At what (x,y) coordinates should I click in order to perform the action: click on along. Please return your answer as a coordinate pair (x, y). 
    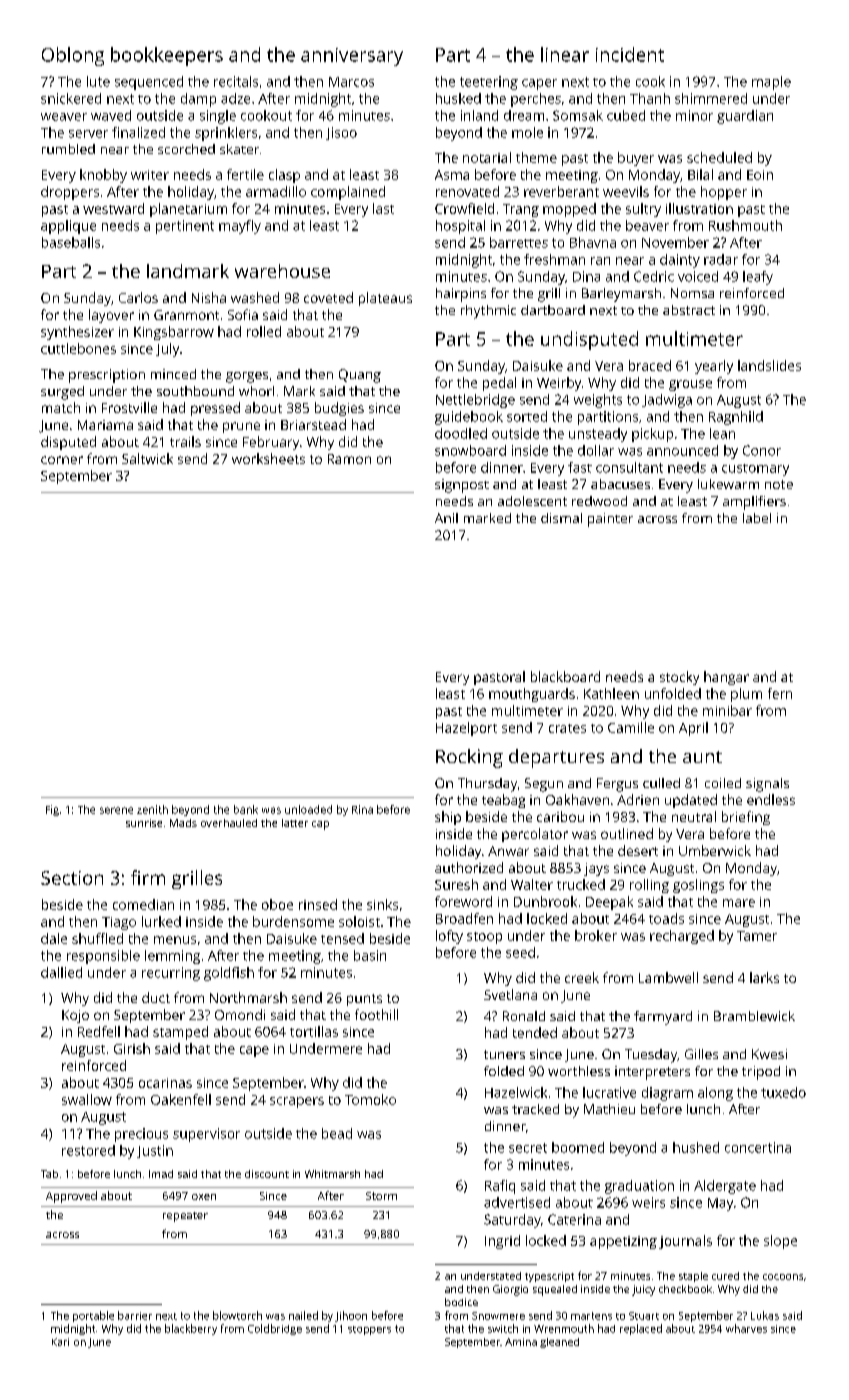
    Looking at the image, I should click on (715, 1094).
